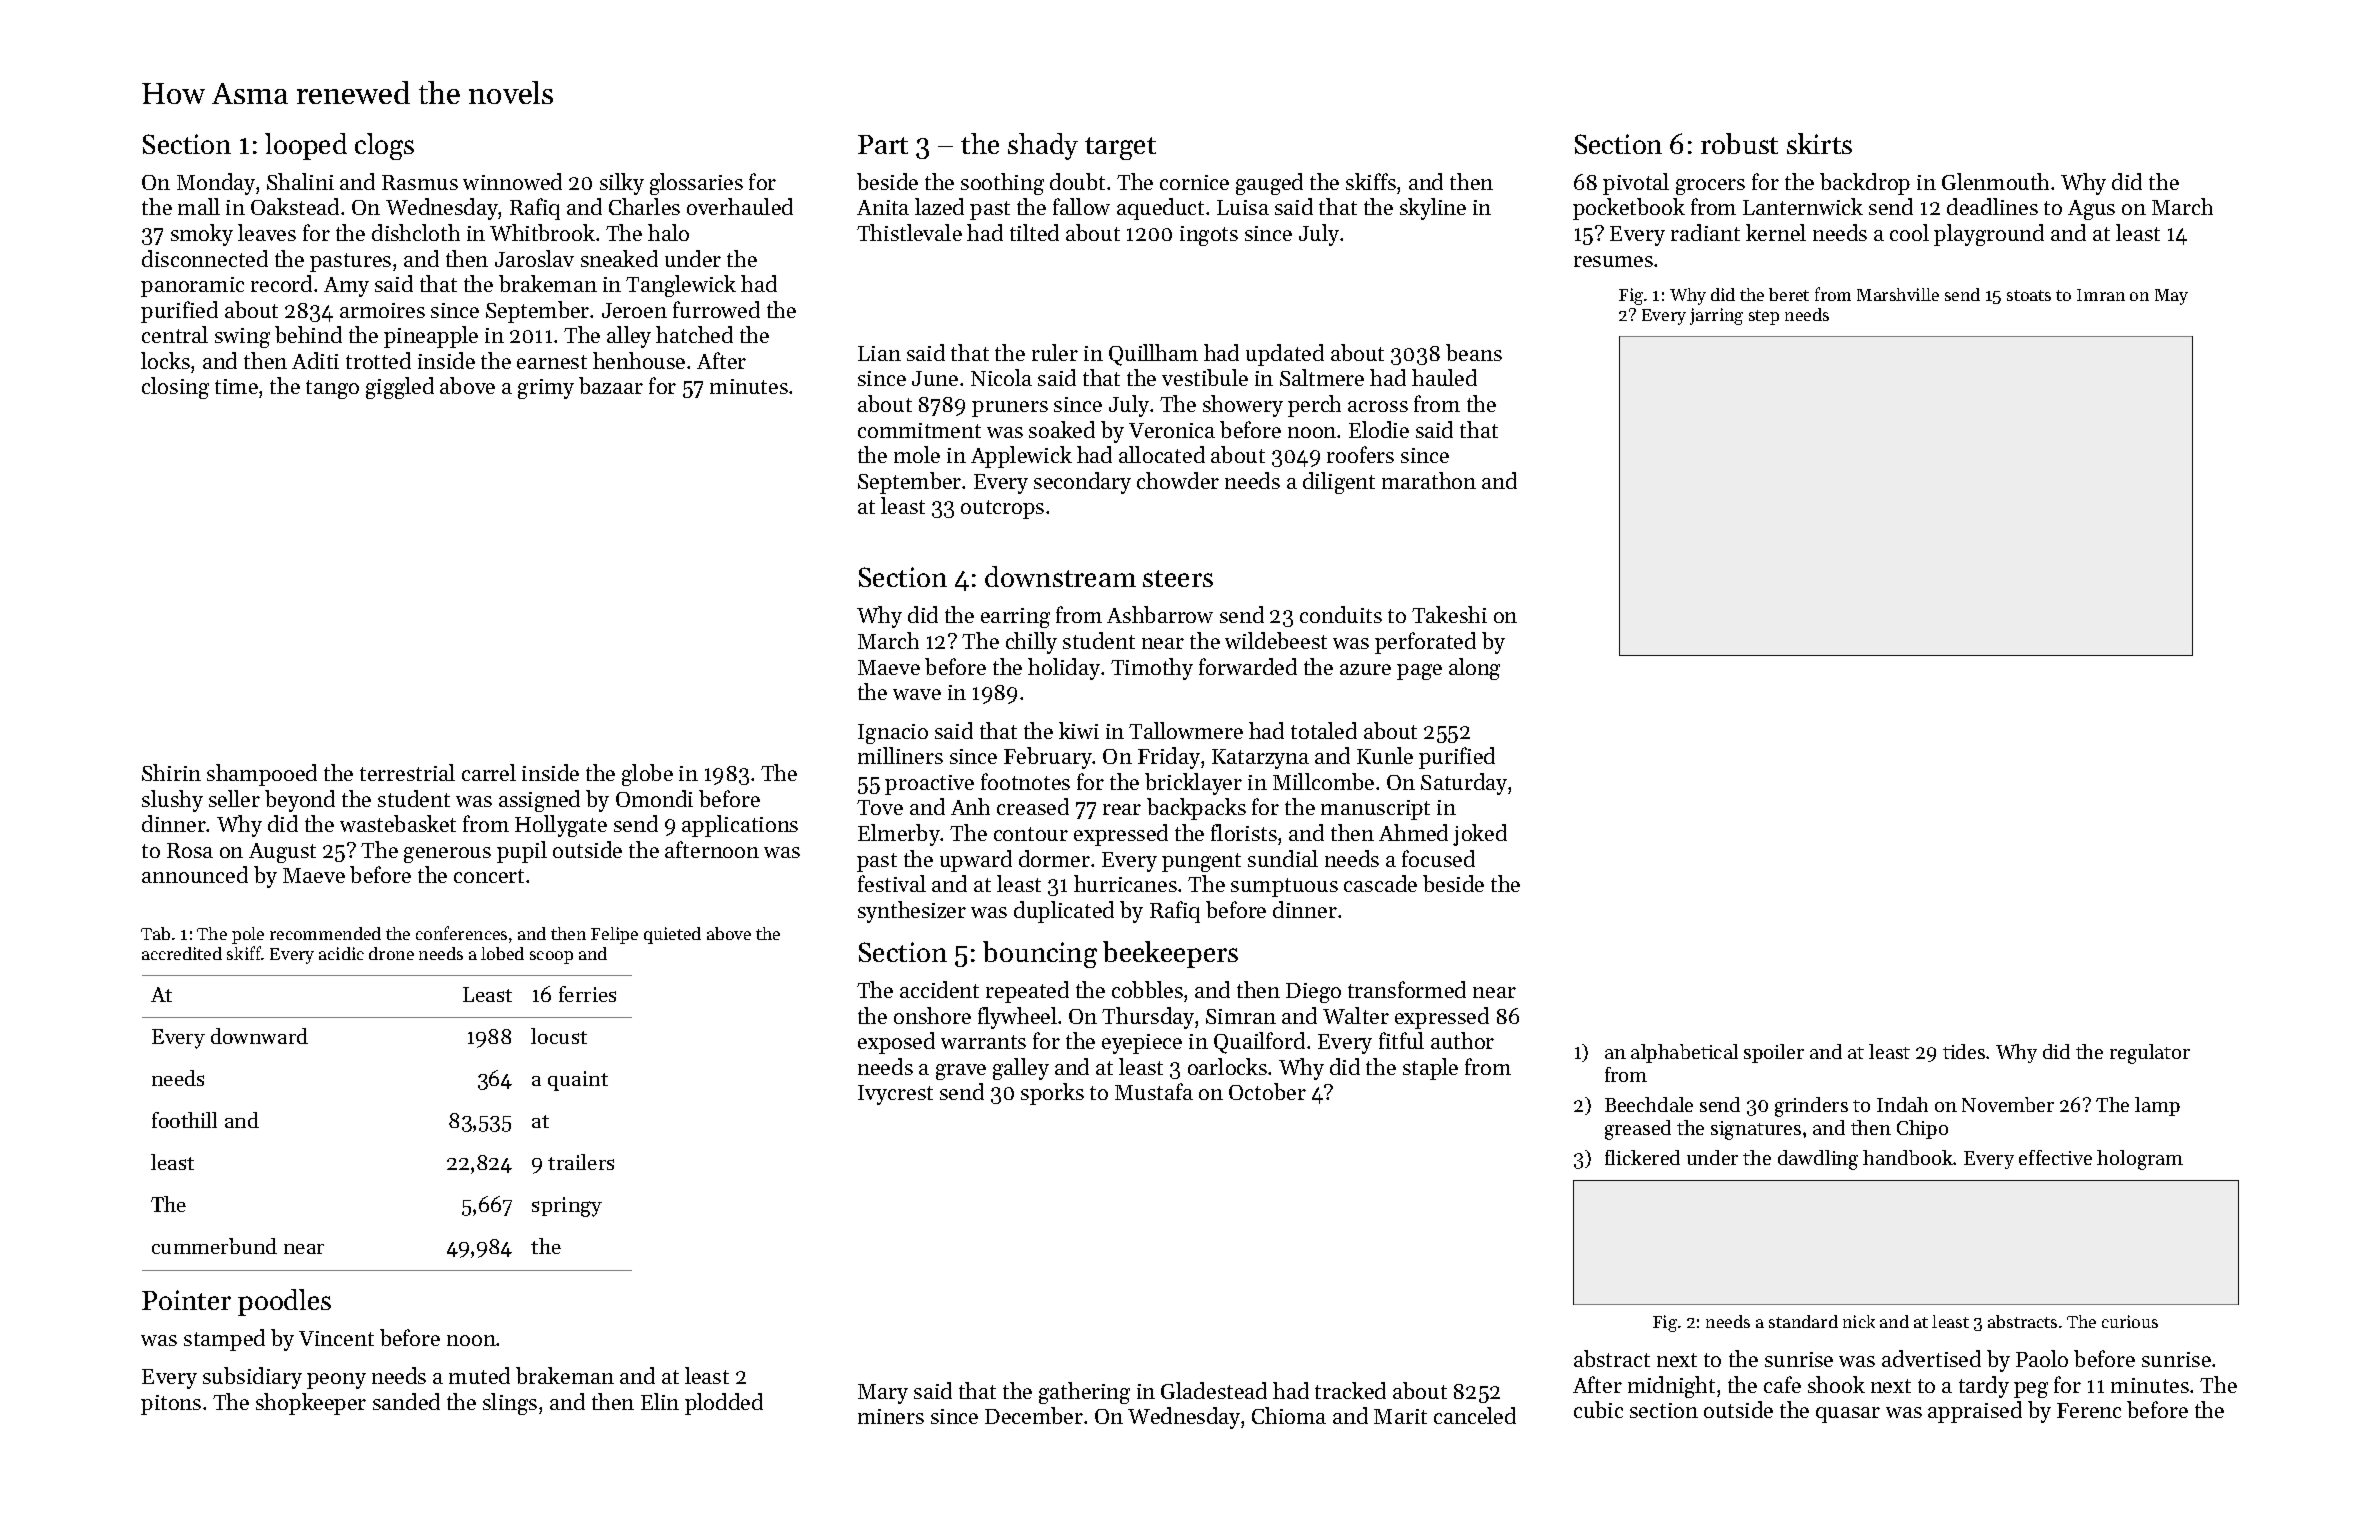 This screenshot has width=2380, height=1540. What do you see at coordinates (1464, 784) in the screenshot?
I see `Saturday` at bounding box center [1464, 784].
